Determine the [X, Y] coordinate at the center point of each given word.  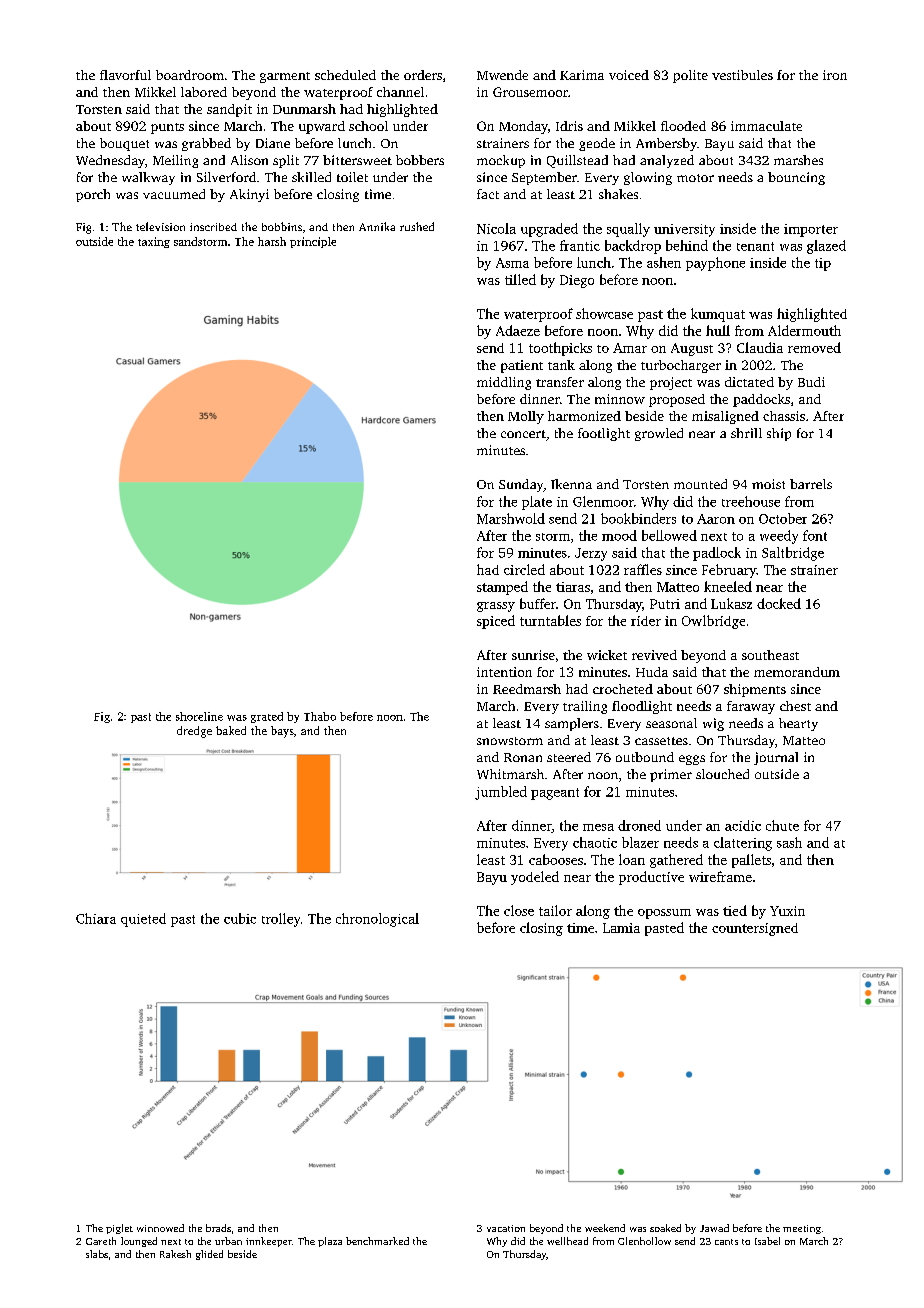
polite [690, 76]
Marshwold [511, 518]
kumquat [718, 315]
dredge [194, 732]
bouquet [124, 144]
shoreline [199, 716]
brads [218, 1228]
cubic [240, 918]
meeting [802, 1229]
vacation [506, 1228]
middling [504, 383]
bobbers [420, 160]
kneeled [728, 586]
